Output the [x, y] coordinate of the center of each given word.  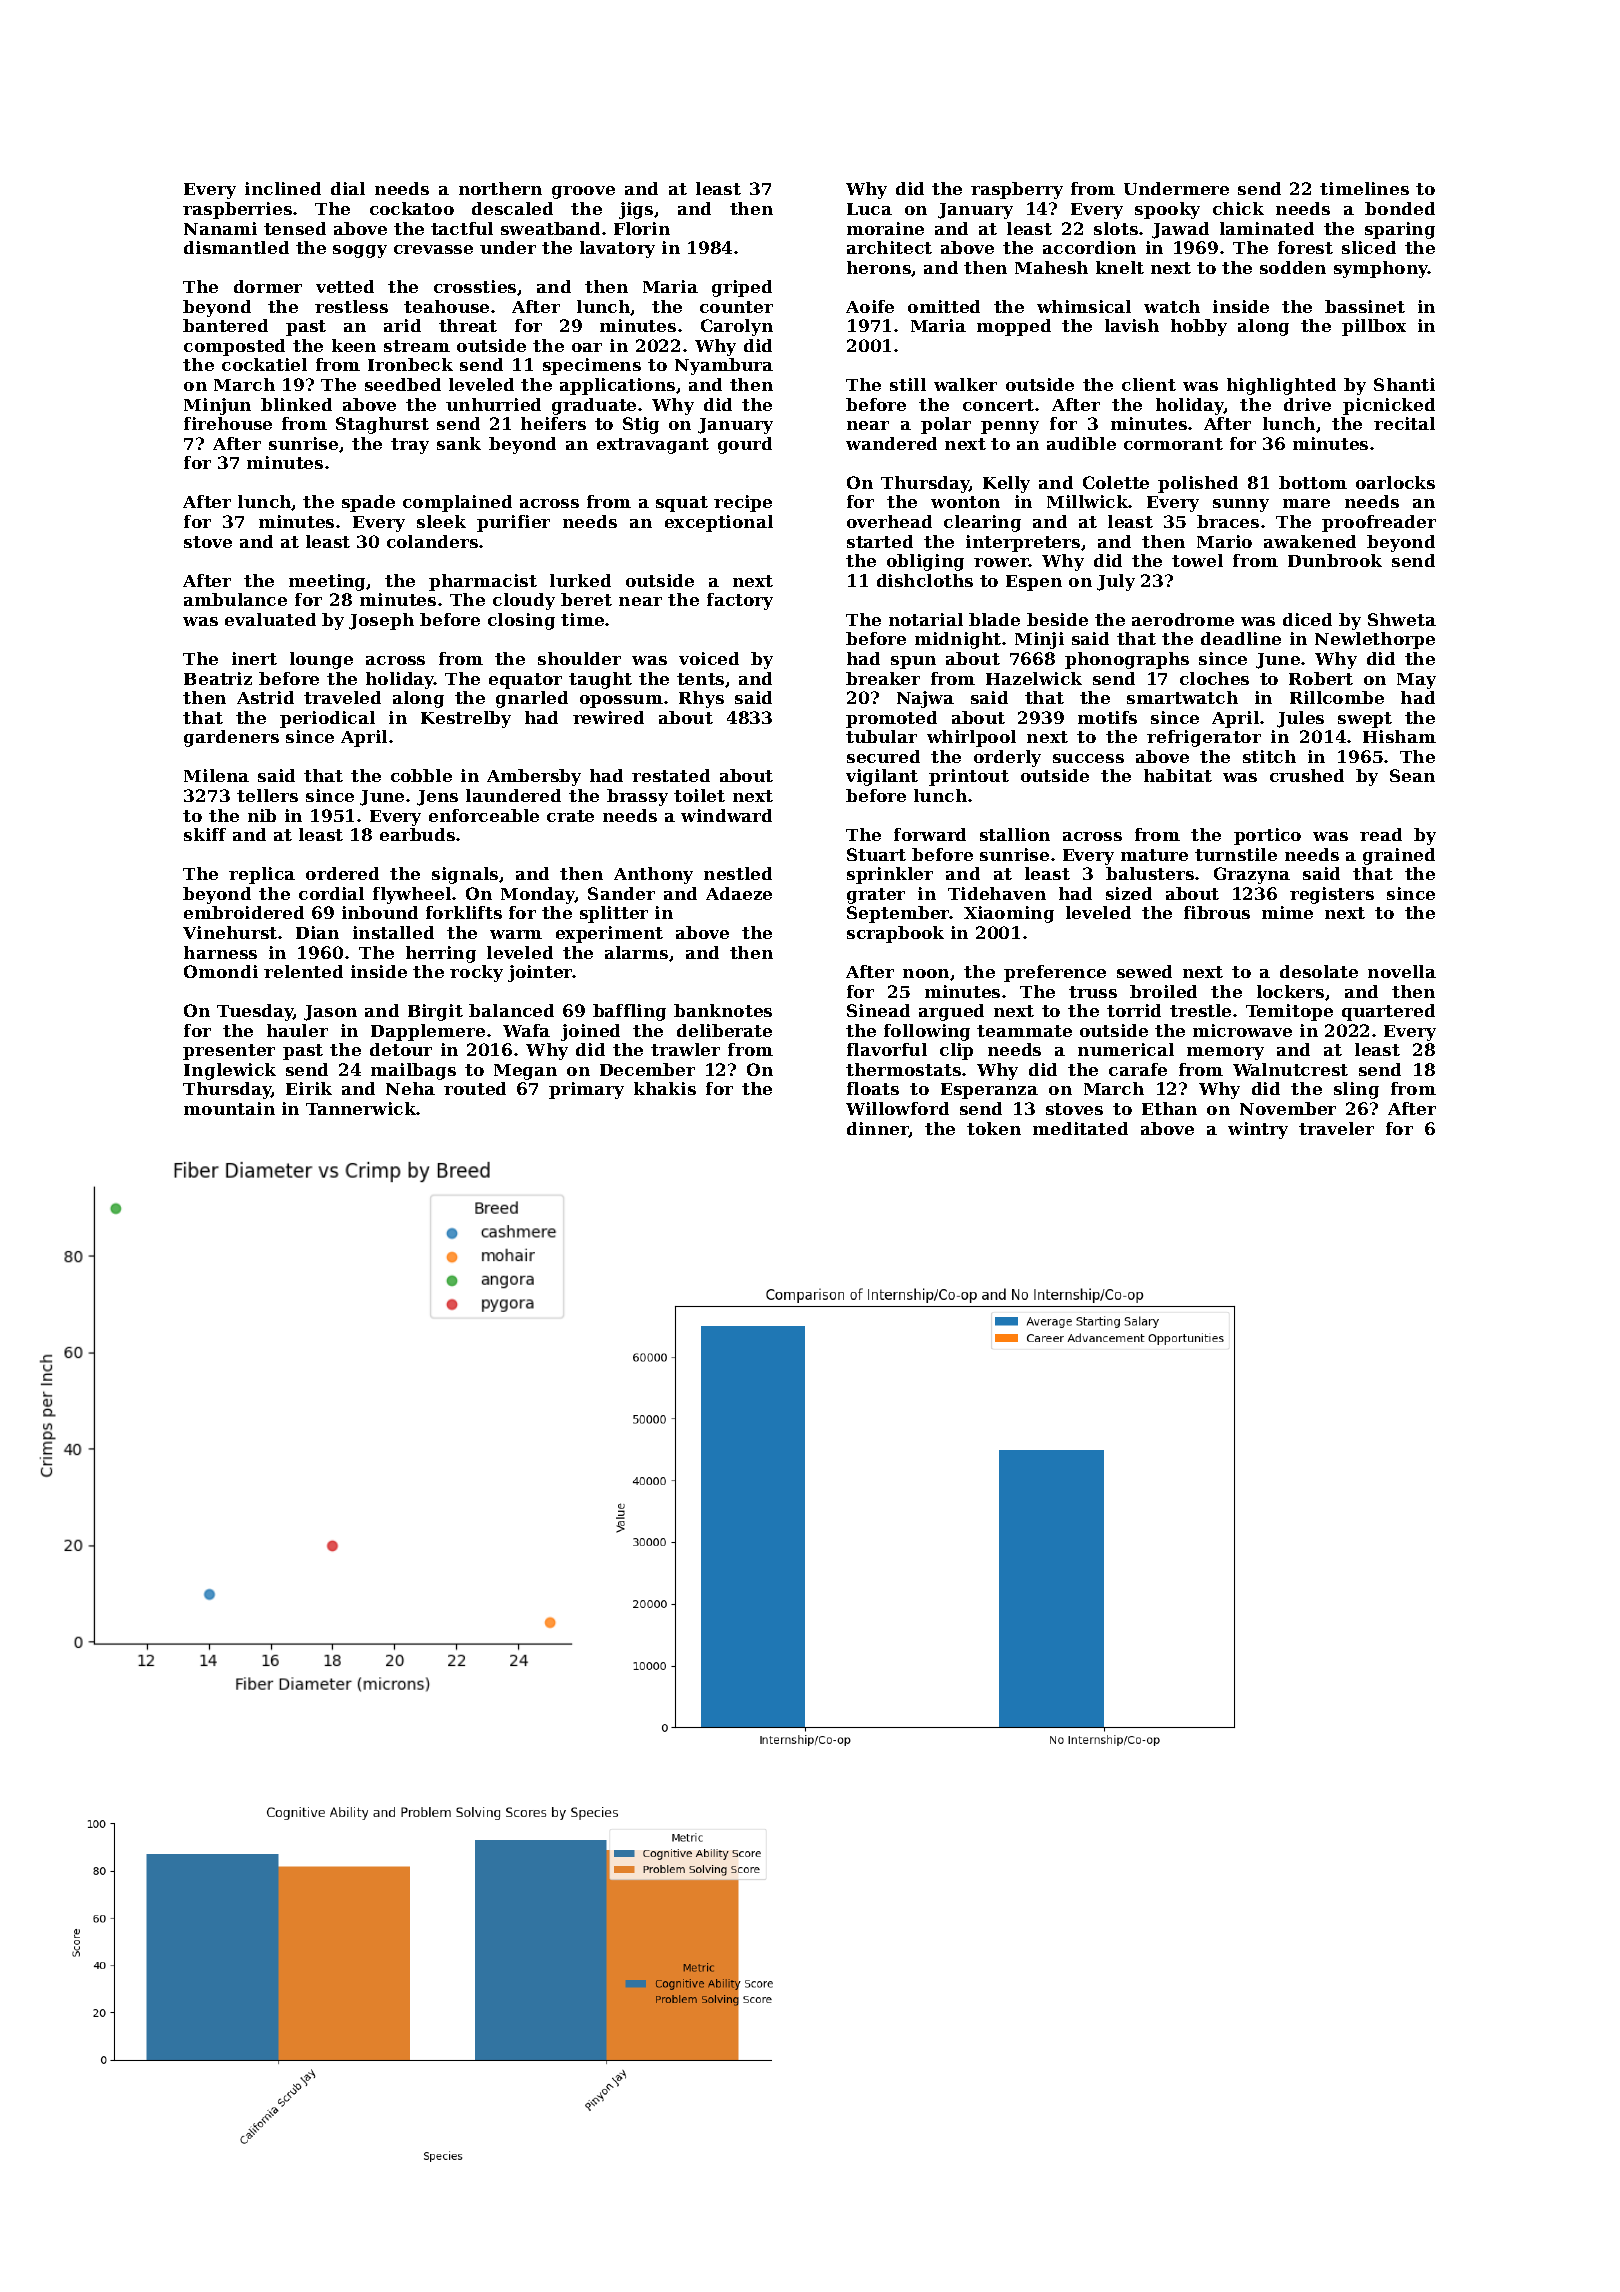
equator [525, 681]
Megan [525, 1072]
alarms [636, 952]
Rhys [701, 699]
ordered [342, 873]
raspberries [237, 210]
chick [1238, 208]
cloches [1214, 678]
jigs [636, 210]
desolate [1319, 971]
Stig [641, 425]
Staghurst [382, 425]
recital [1404, 423]
